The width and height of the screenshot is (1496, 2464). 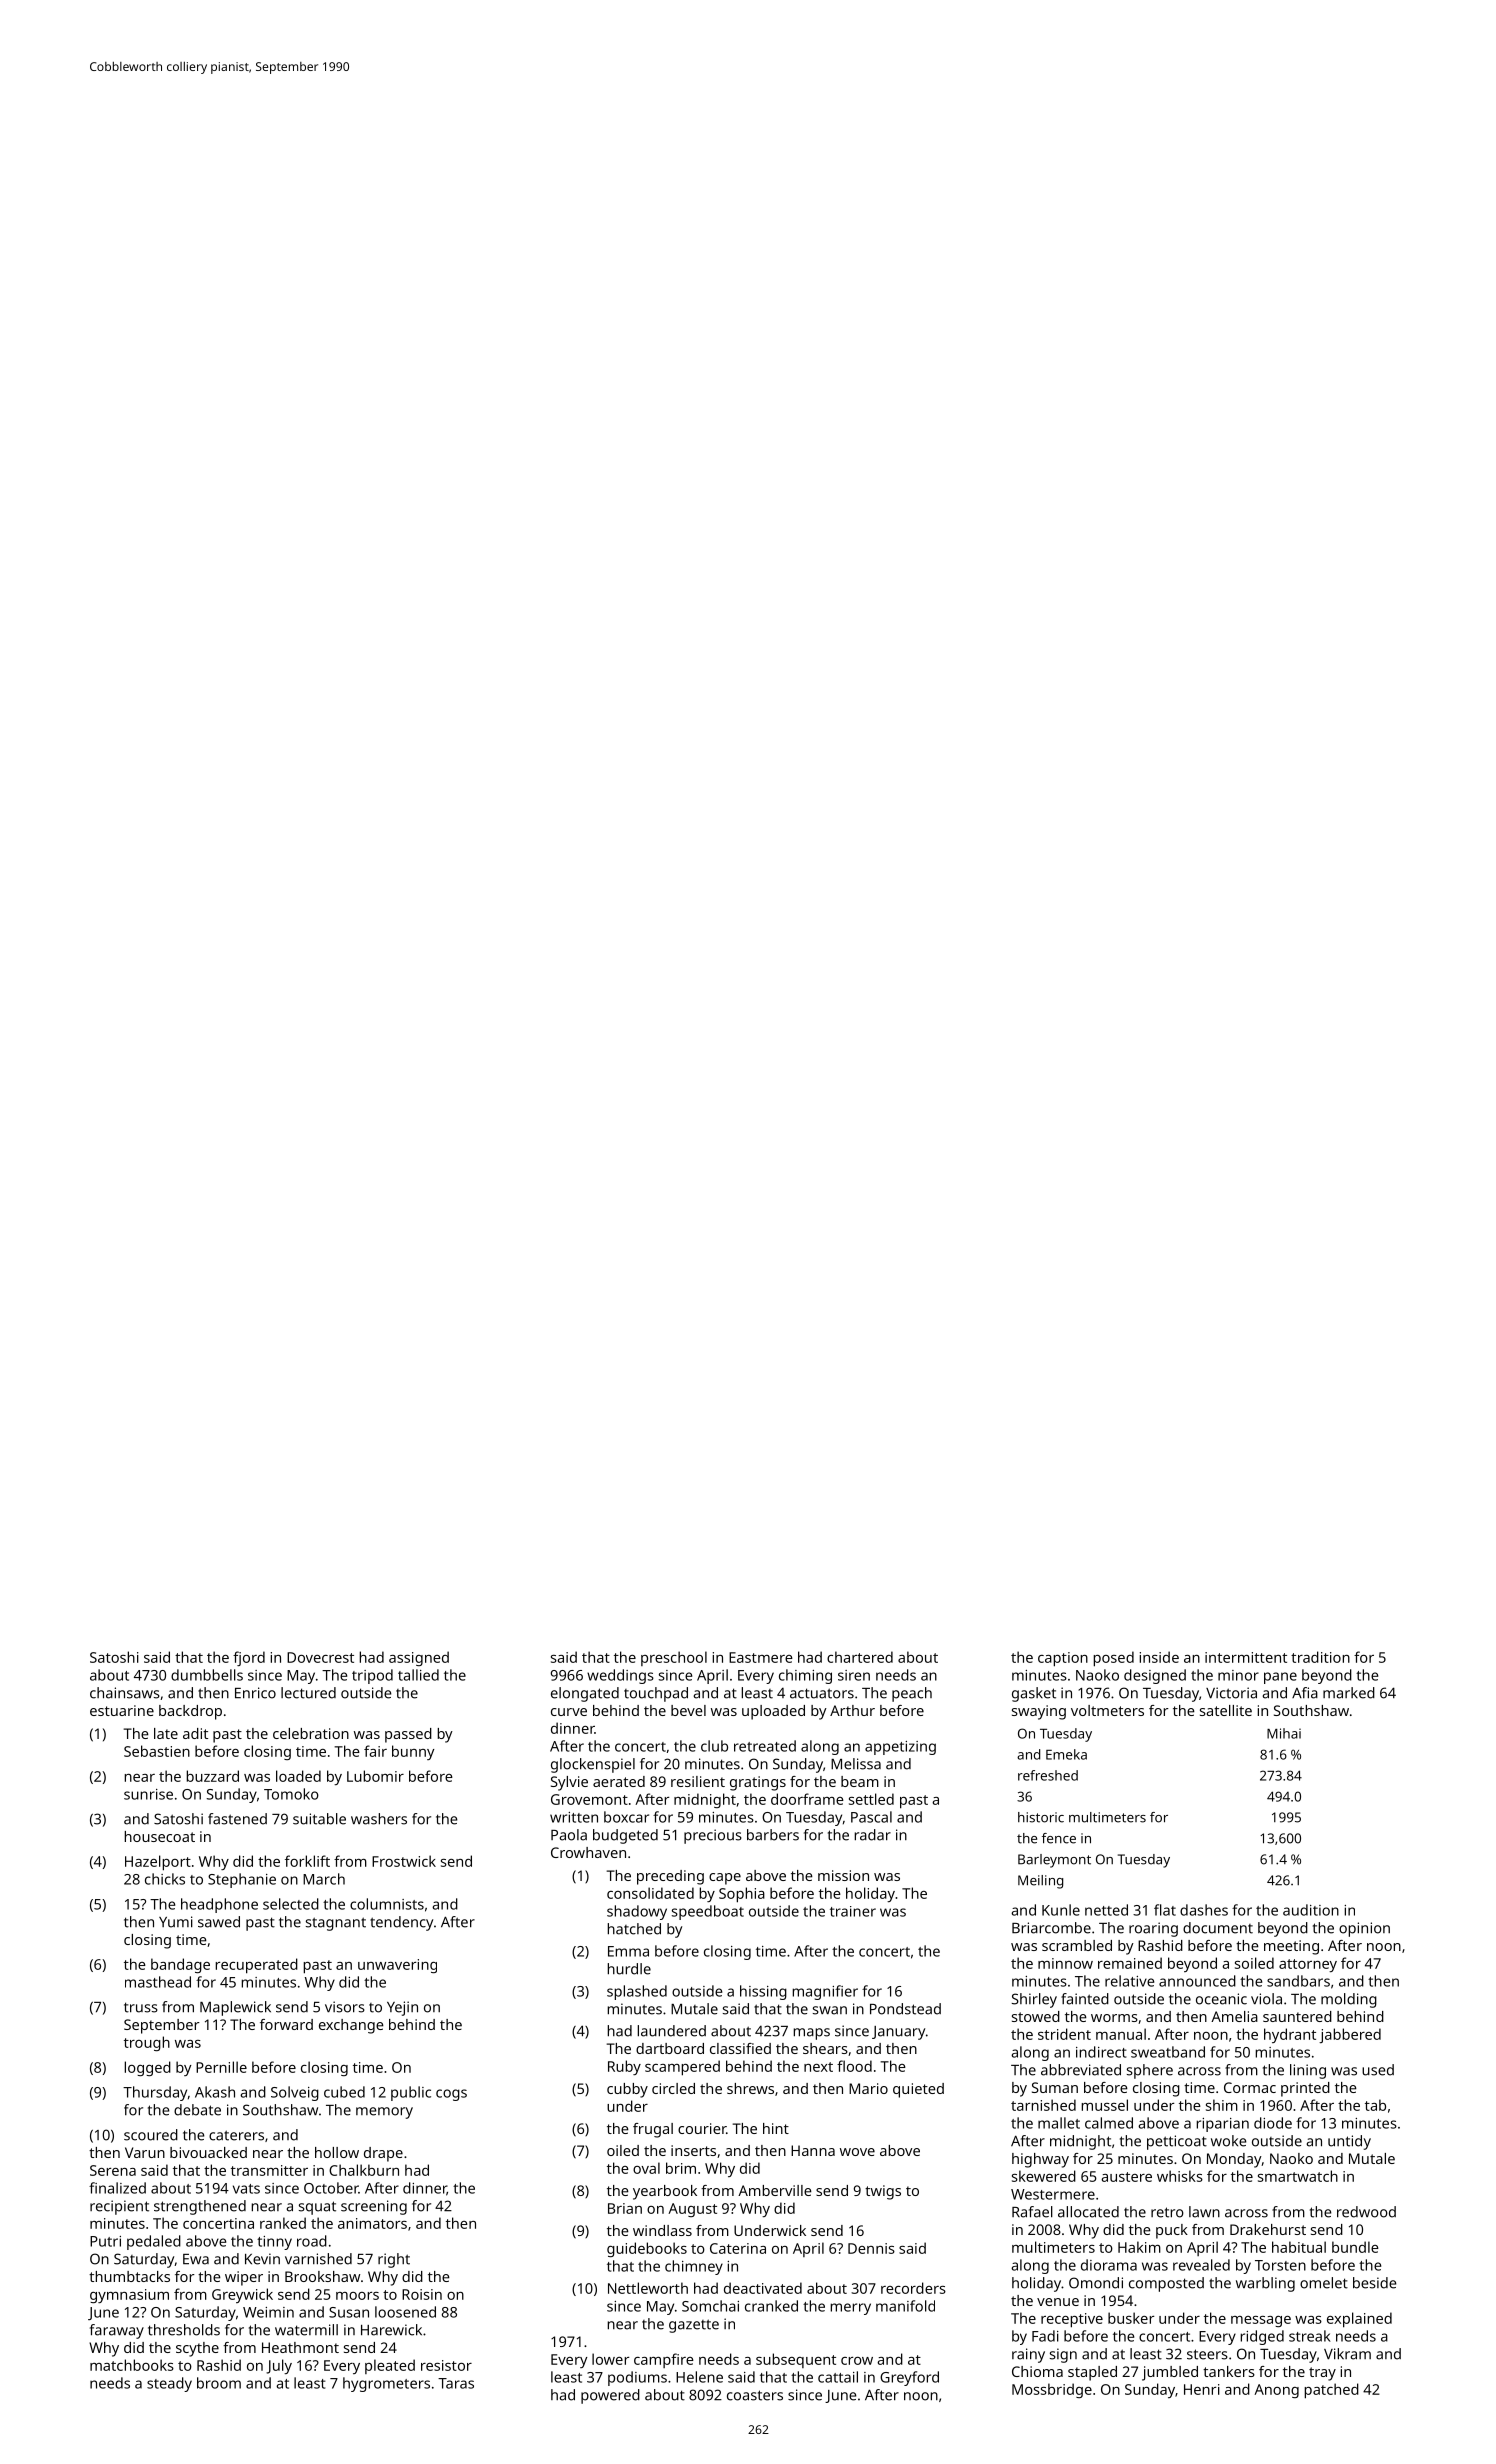 I want to click on Serena, so click(x=113, y=2170).
